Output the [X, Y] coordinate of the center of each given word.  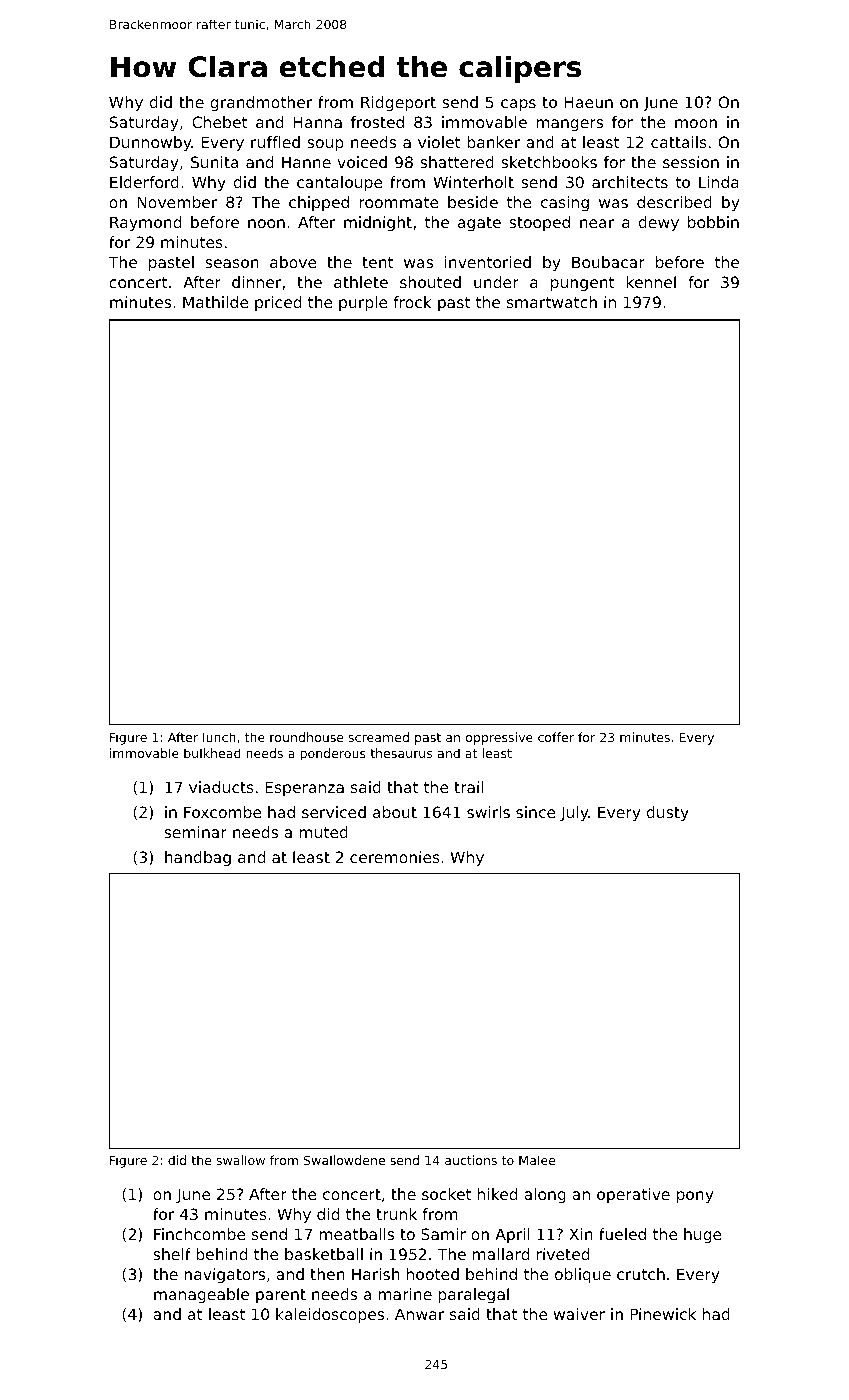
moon [696, 123]
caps [518, 105]
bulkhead [212, 753]
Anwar [419, 1314]
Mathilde [216, 302]
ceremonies [395, 857]
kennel [651, 282]
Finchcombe [200, 1234]
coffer [556, 737]
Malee [537, 1160]
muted [323, 832]
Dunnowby [151, 144]
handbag [198, 858]
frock [412, 302]
